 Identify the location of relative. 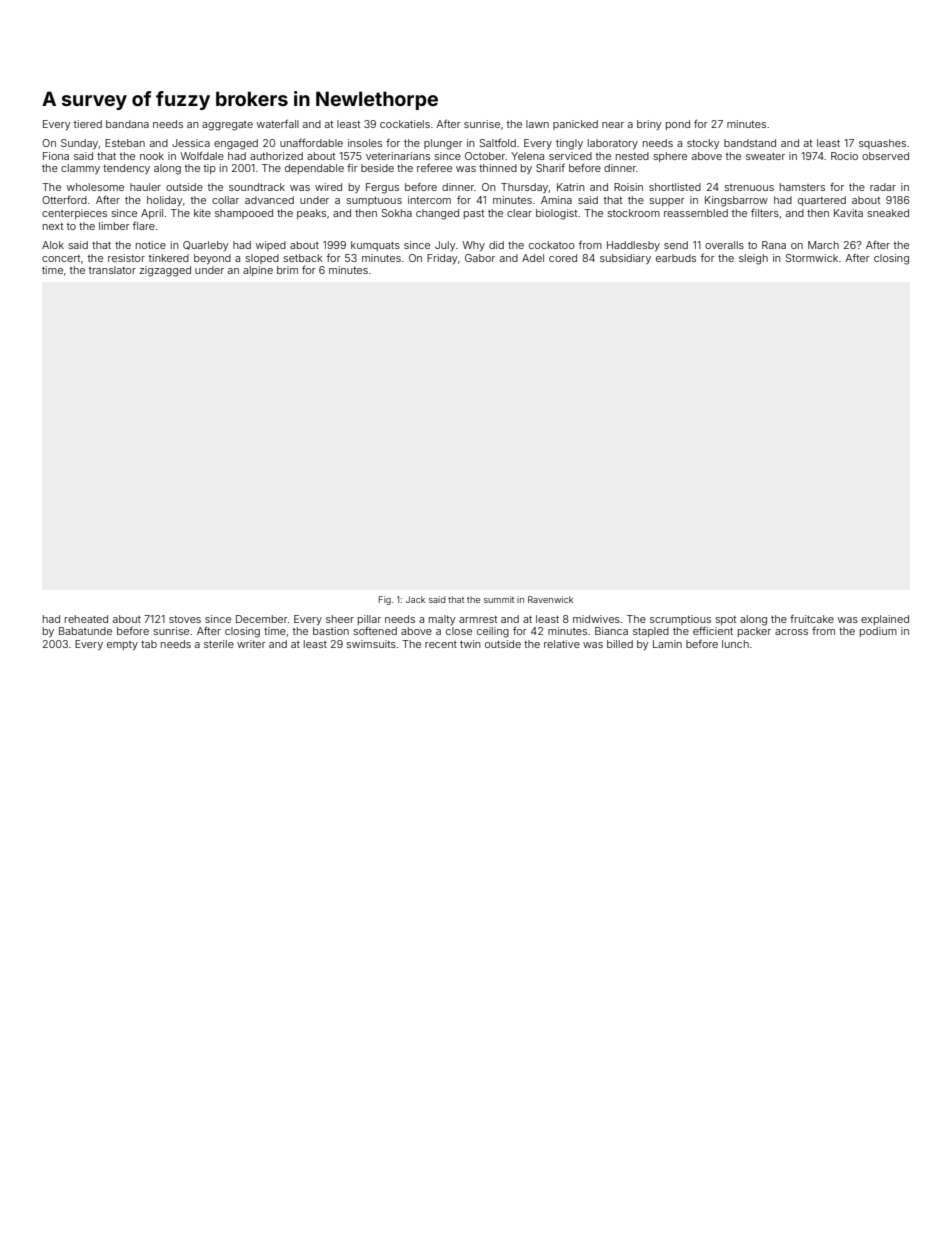
(562, 644).
